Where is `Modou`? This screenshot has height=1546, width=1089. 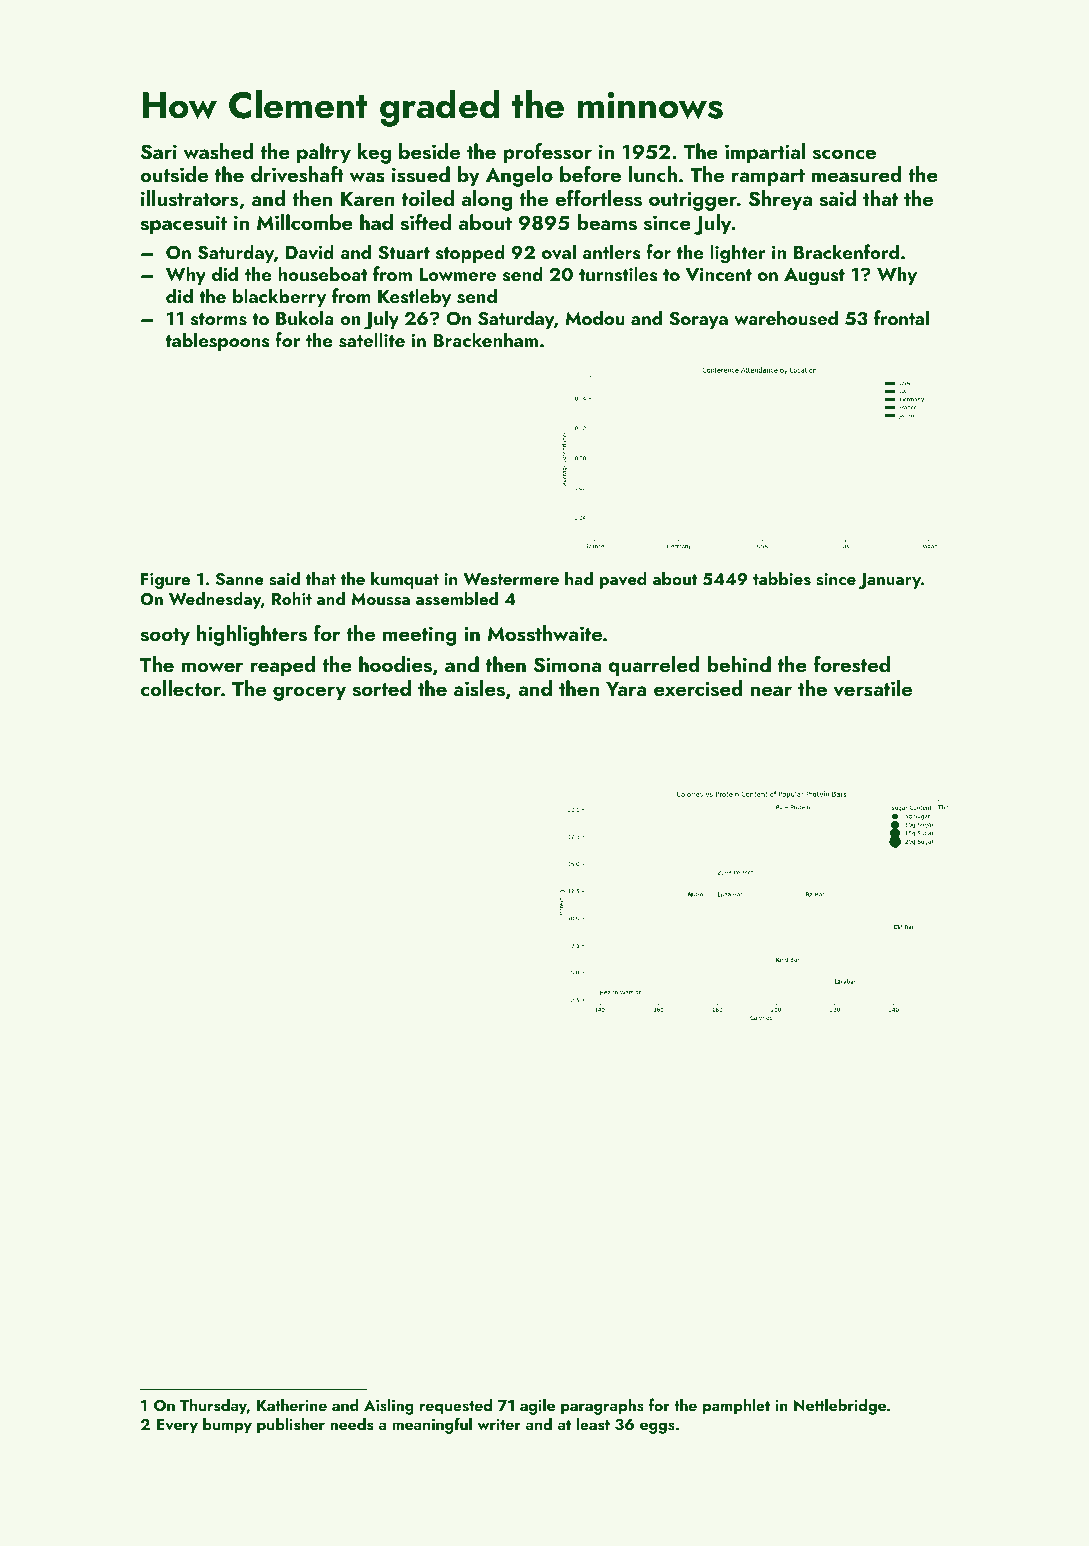 Modou is located at coordinates (595, 317).
